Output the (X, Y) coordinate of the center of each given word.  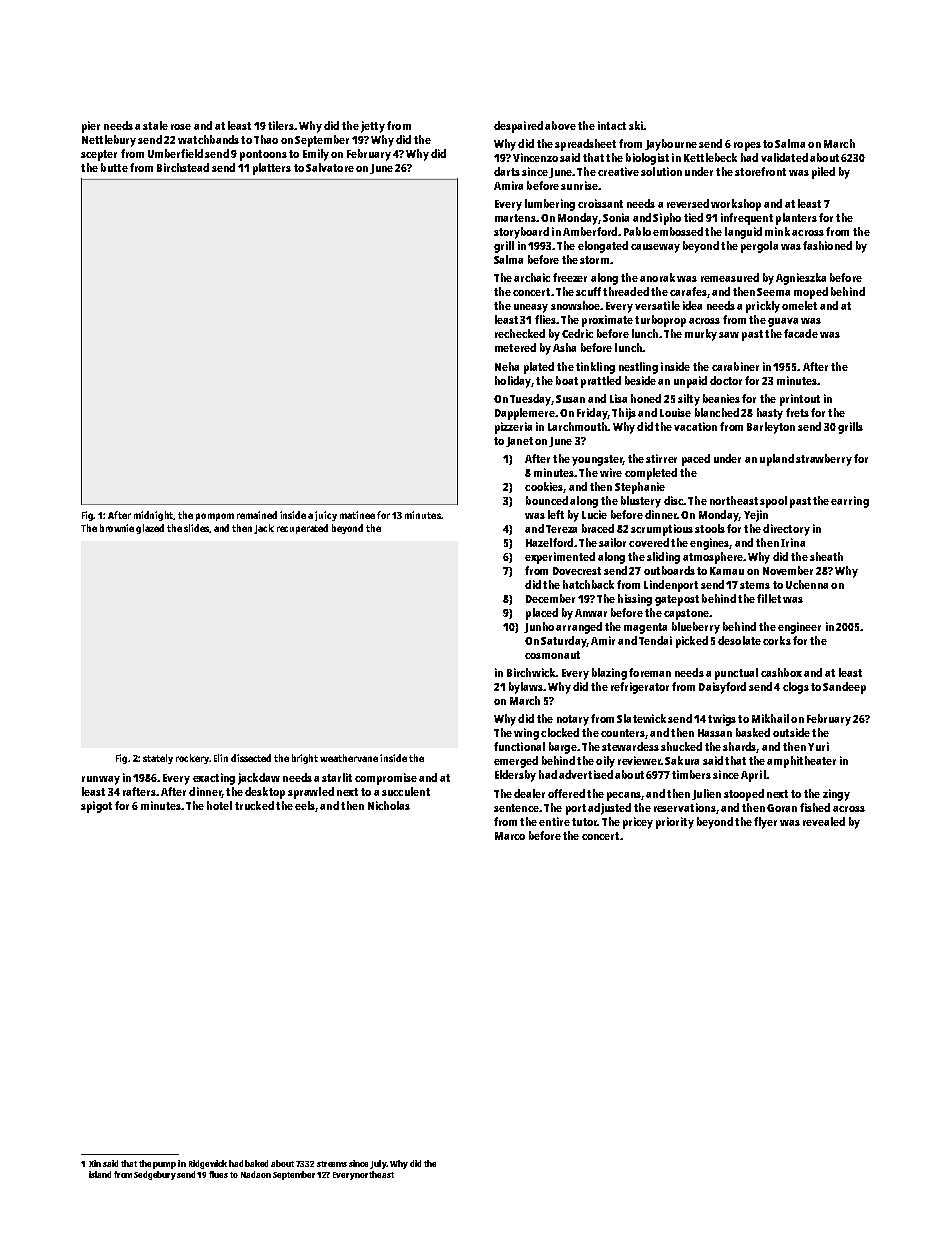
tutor (584, 822)
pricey (638, 823)
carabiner (735, 366)
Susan (570, 399)
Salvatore (330, 167)
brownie (117, 528)
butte (114, 167)
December (550, 598)
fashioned (827, 245)
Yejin (756, 516)
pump (164, 1165)
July (378, 1164)
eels (305, 805)
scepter (99, 155)
